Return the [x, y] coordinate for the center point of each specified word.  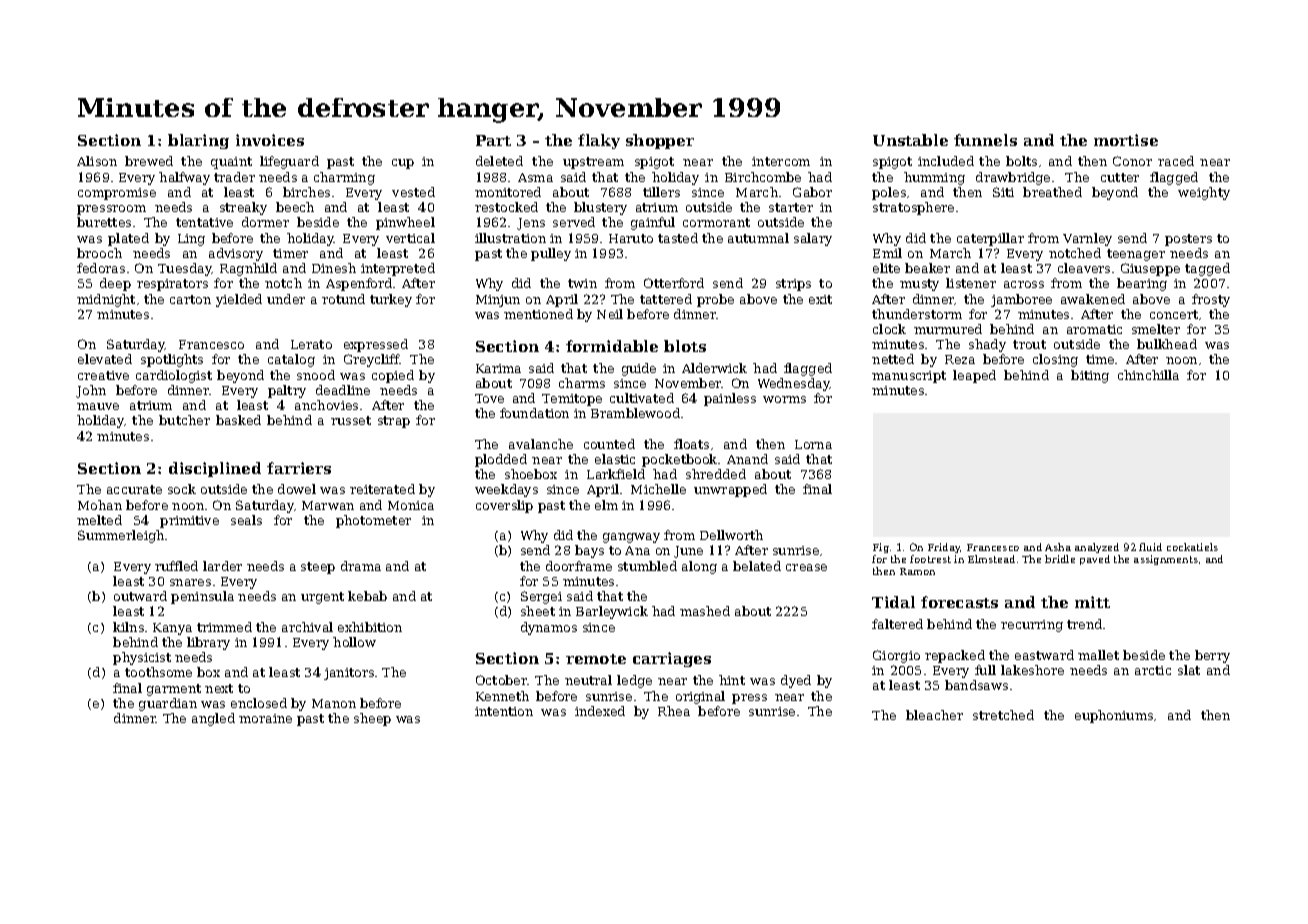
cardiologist [174, 376]
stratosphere [913, 208]
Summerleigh [121, 536]
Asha [1058, 547]
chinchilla [1148, 375]
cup [403, 164]
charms [582, 383]
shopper [660, 141]
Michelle [658, 489]
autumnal [758, 238]
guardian [168, 704]
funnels [985, 140]
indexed [600, 711]
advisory [236, 254]
